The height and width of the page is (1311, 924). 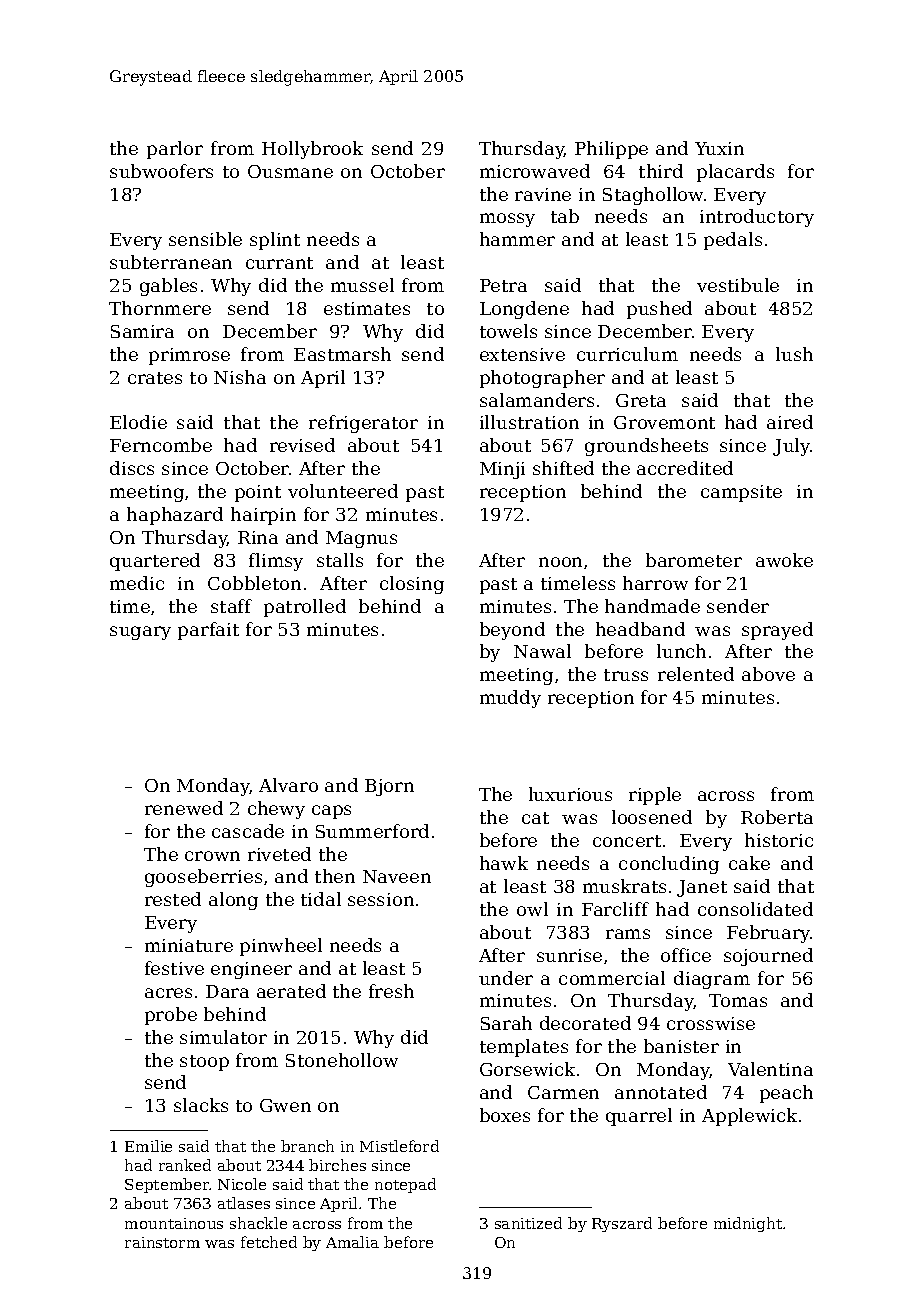 What do you see at coordinates (570, 794) in the page?
I see `luxurious` at bounding box center [570, 794].
